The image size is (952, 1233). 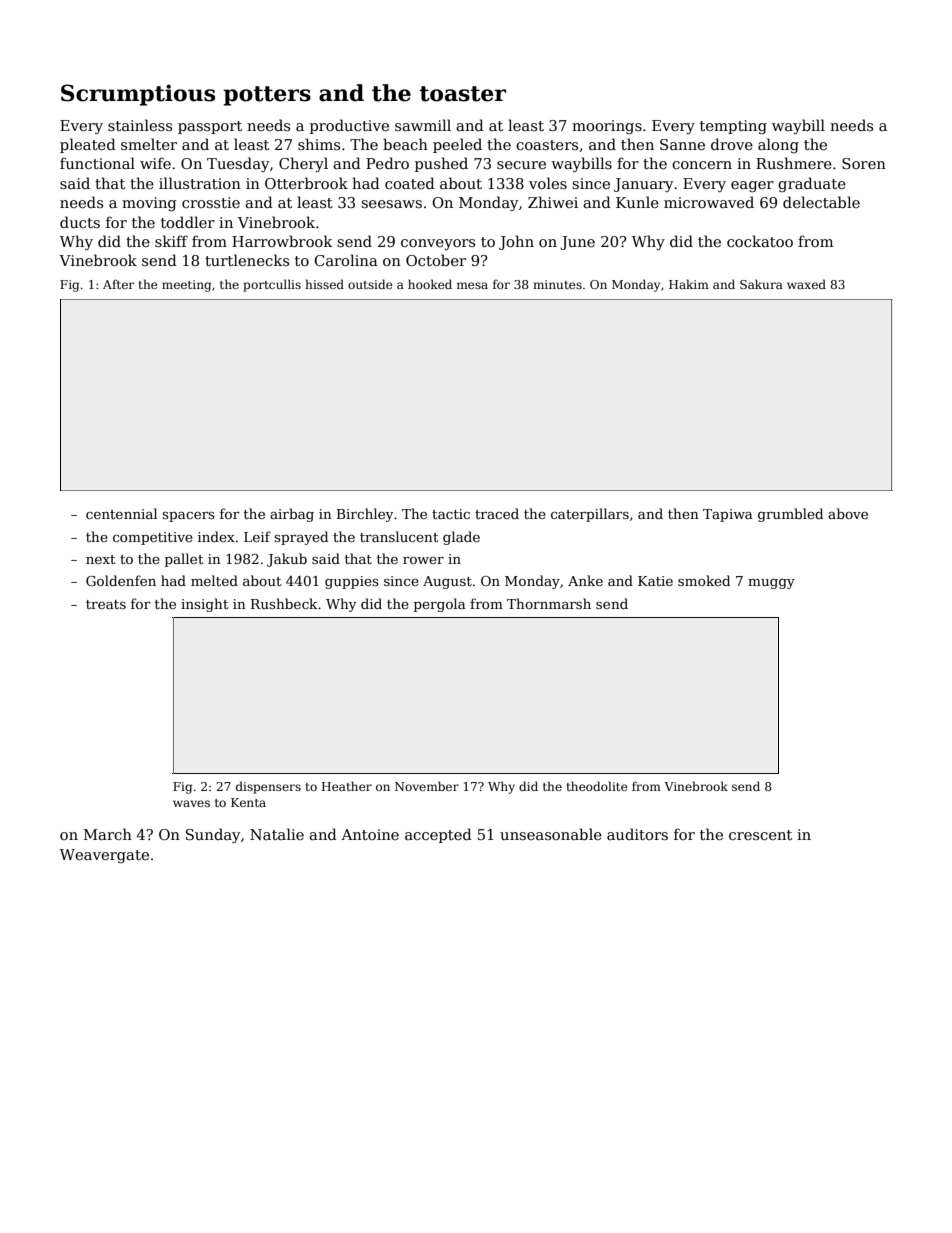 What do you see at coordinates (637, 834) in the screenshot?
I see `auditors` at bounding box center [637, 834].
